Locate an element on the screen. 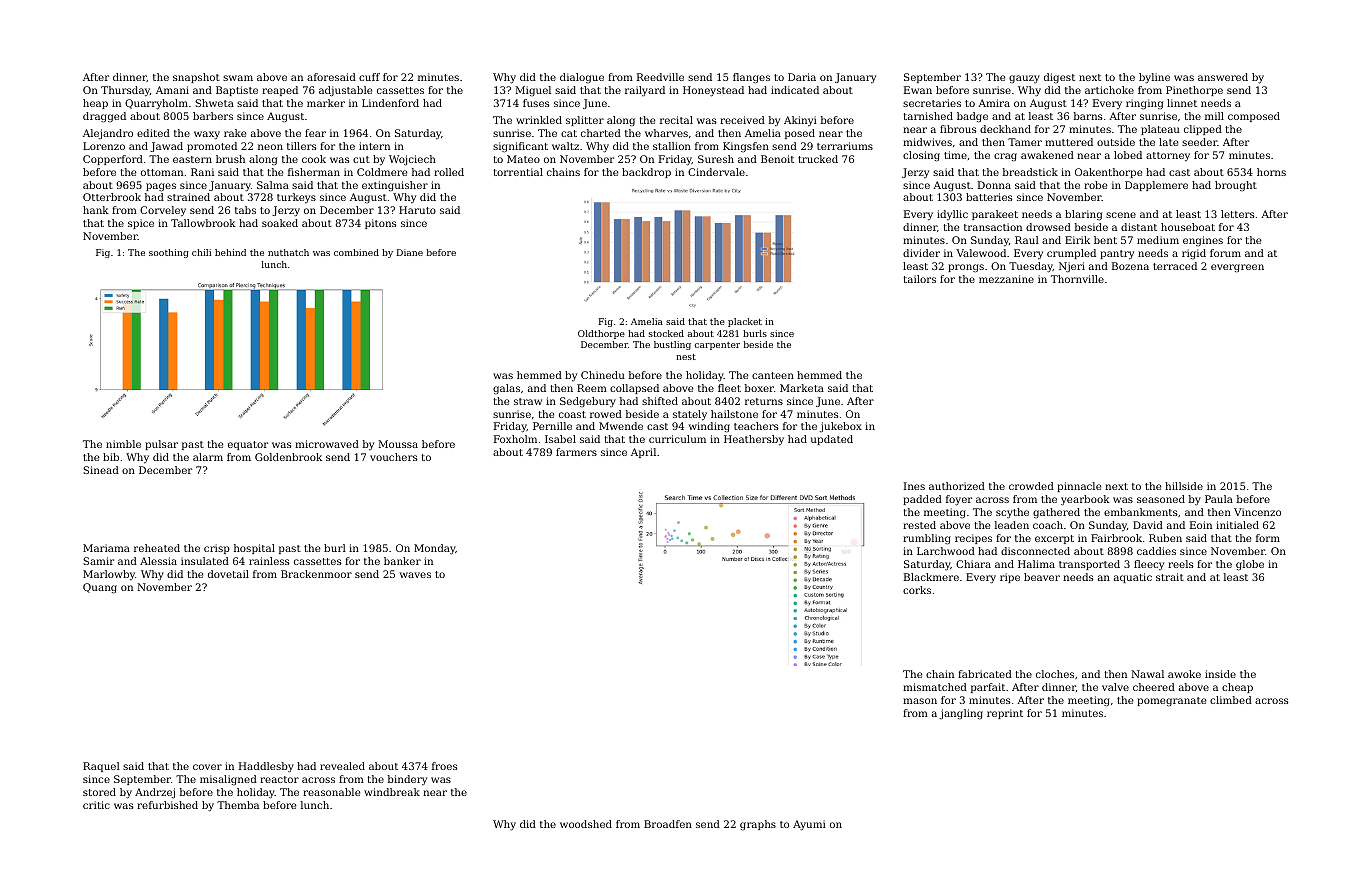 The width and height of the screenshot is (1372, 887). digest is located at coordinates (1059, 78).
